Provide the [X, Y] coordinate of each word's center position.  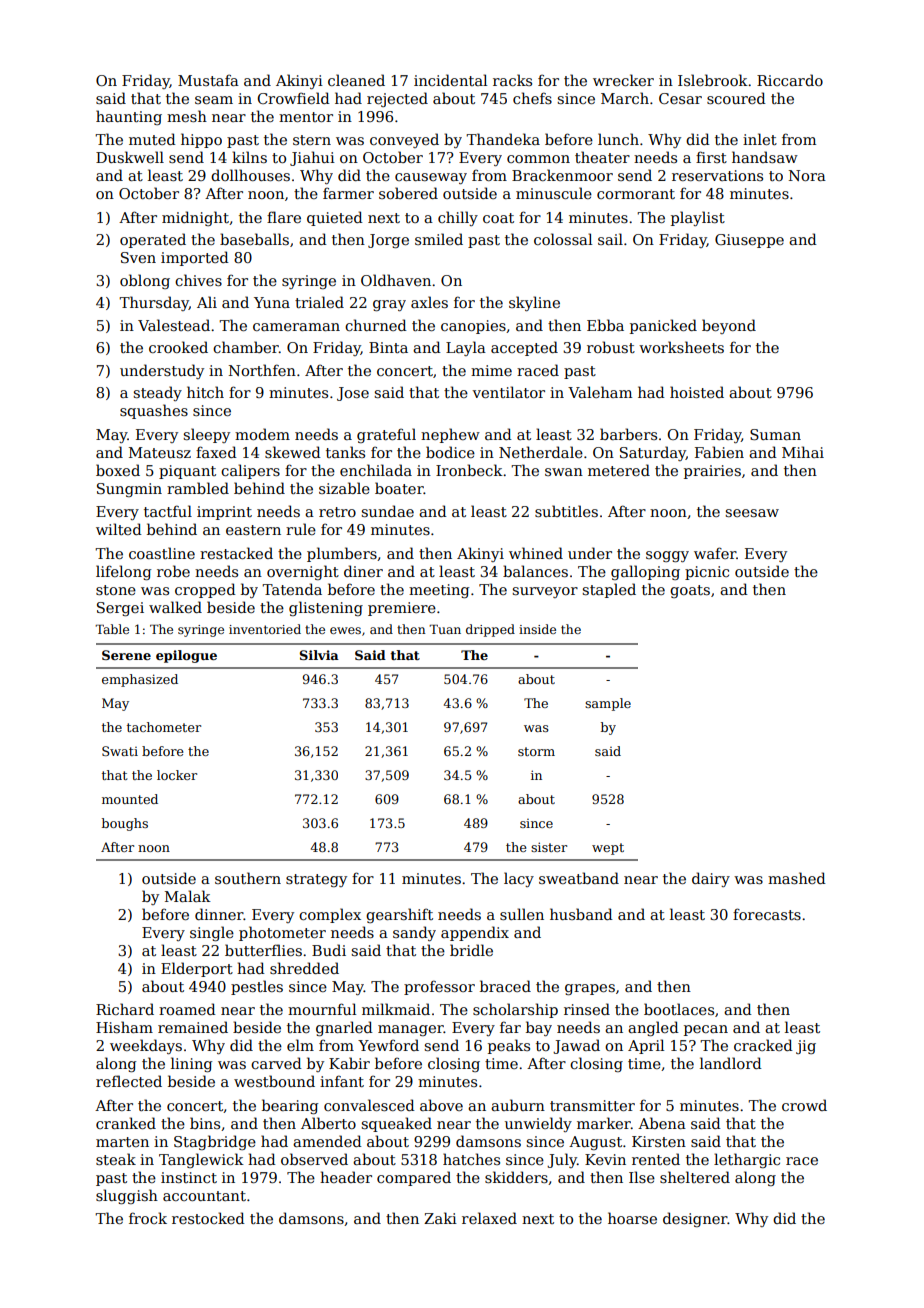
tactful [168, 511]
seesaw [752, 513]
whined [536, 553]
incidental [450, 80]
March [625, 98]
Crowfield [293, 98]
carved [276, 1063]
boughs [125, 824]
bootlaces [679, 1009]
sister [549, 847]
